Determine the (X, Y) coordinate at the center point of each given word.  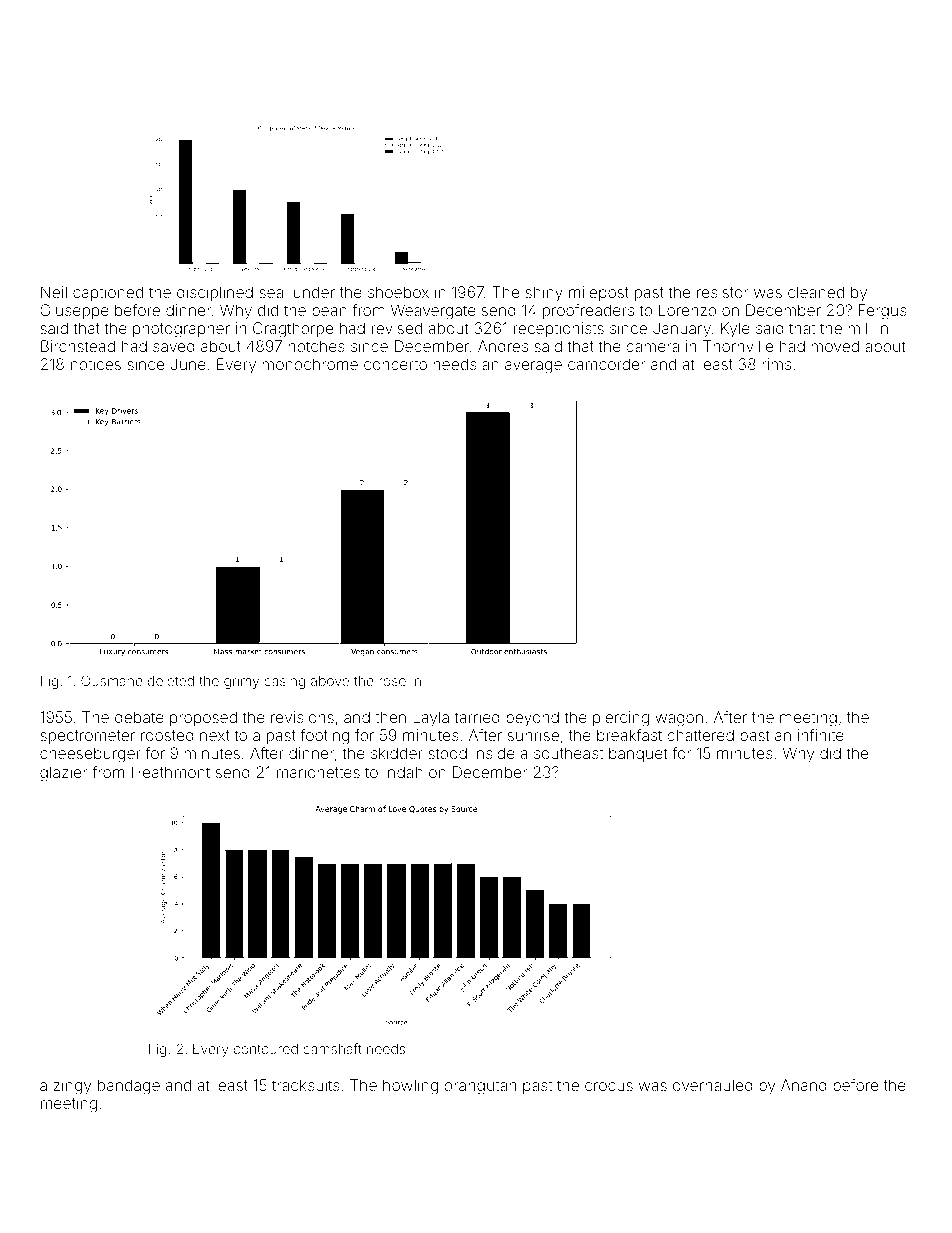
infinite (821, 735)
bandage (129, 1087)
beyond (532, 719)
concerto (395, 364)
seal (273, 292)
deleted (171, 681)
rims (776, 364)
